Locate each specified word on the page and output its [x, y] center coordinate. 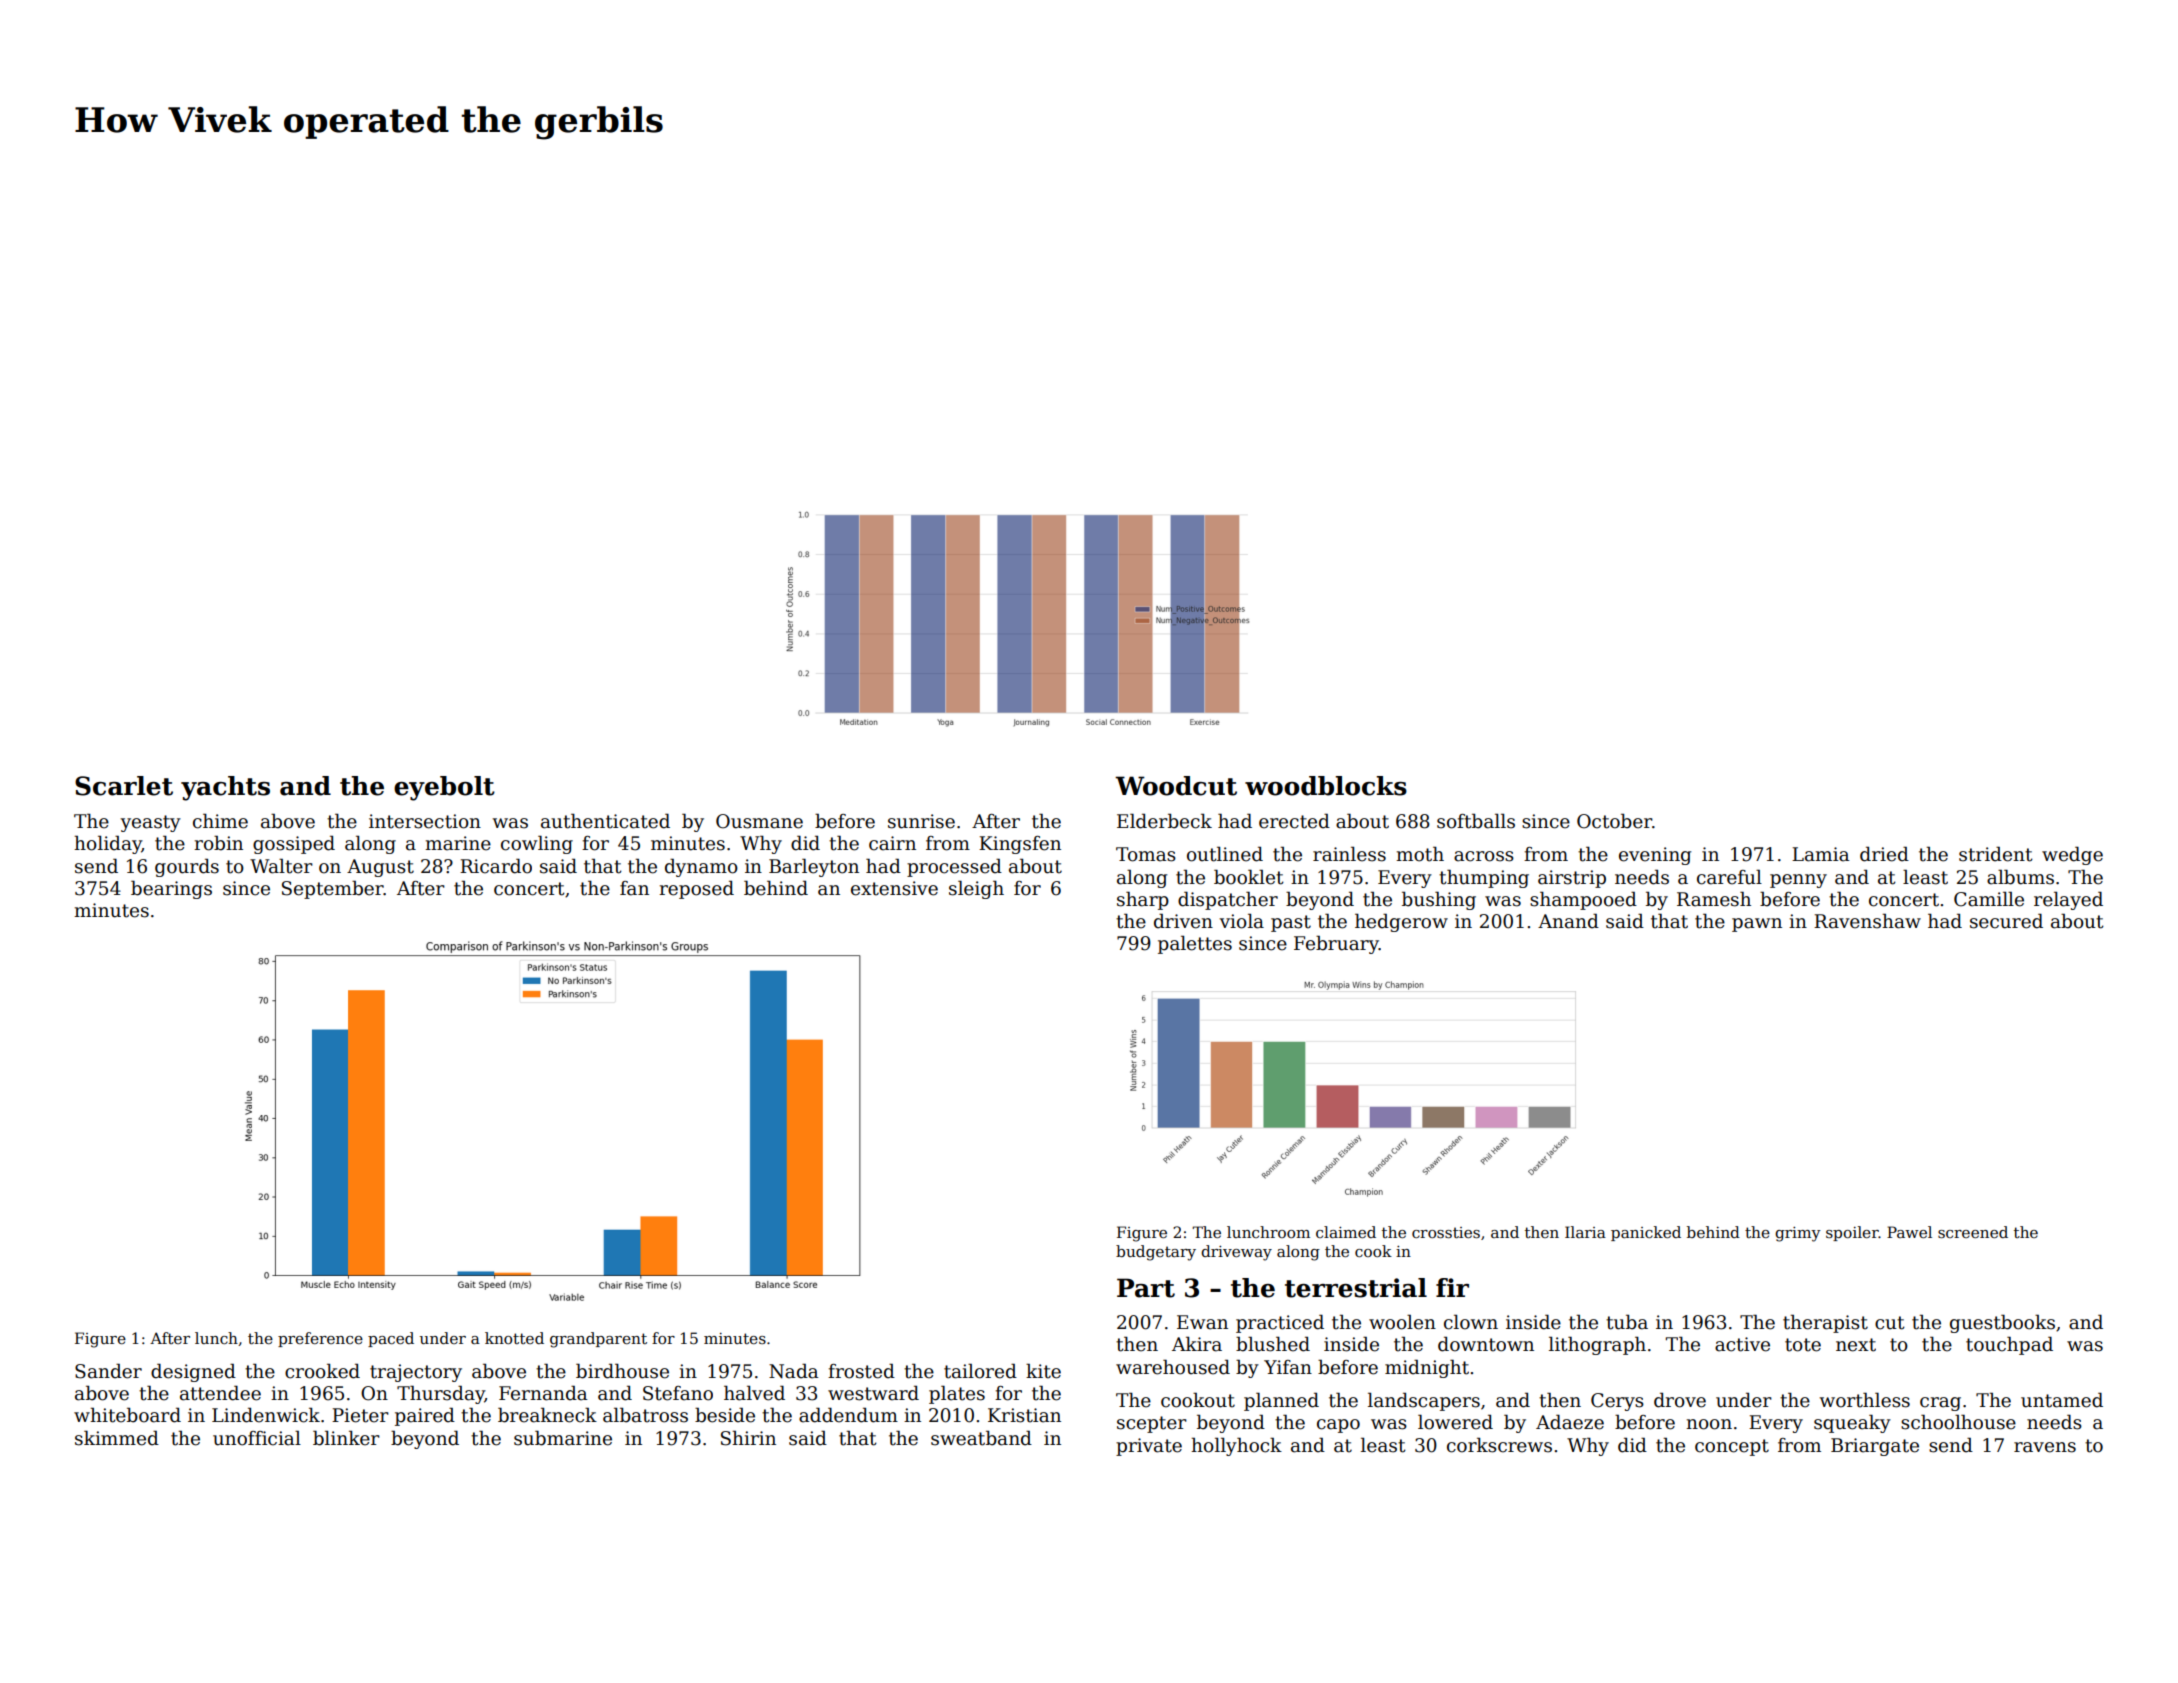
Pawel [1909, 1232]
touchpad [2009, 1345]
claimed [1346, 1232]
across [1484, 856]
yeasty [151, 823]
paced [391, 1339]
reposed [696, 889]
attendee [220, 1393]
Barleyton [814, 867]
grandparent [598, 1340]
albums [2020, 877]
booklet [1249, 877]
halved [754, 1393]
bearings [171, 889]
